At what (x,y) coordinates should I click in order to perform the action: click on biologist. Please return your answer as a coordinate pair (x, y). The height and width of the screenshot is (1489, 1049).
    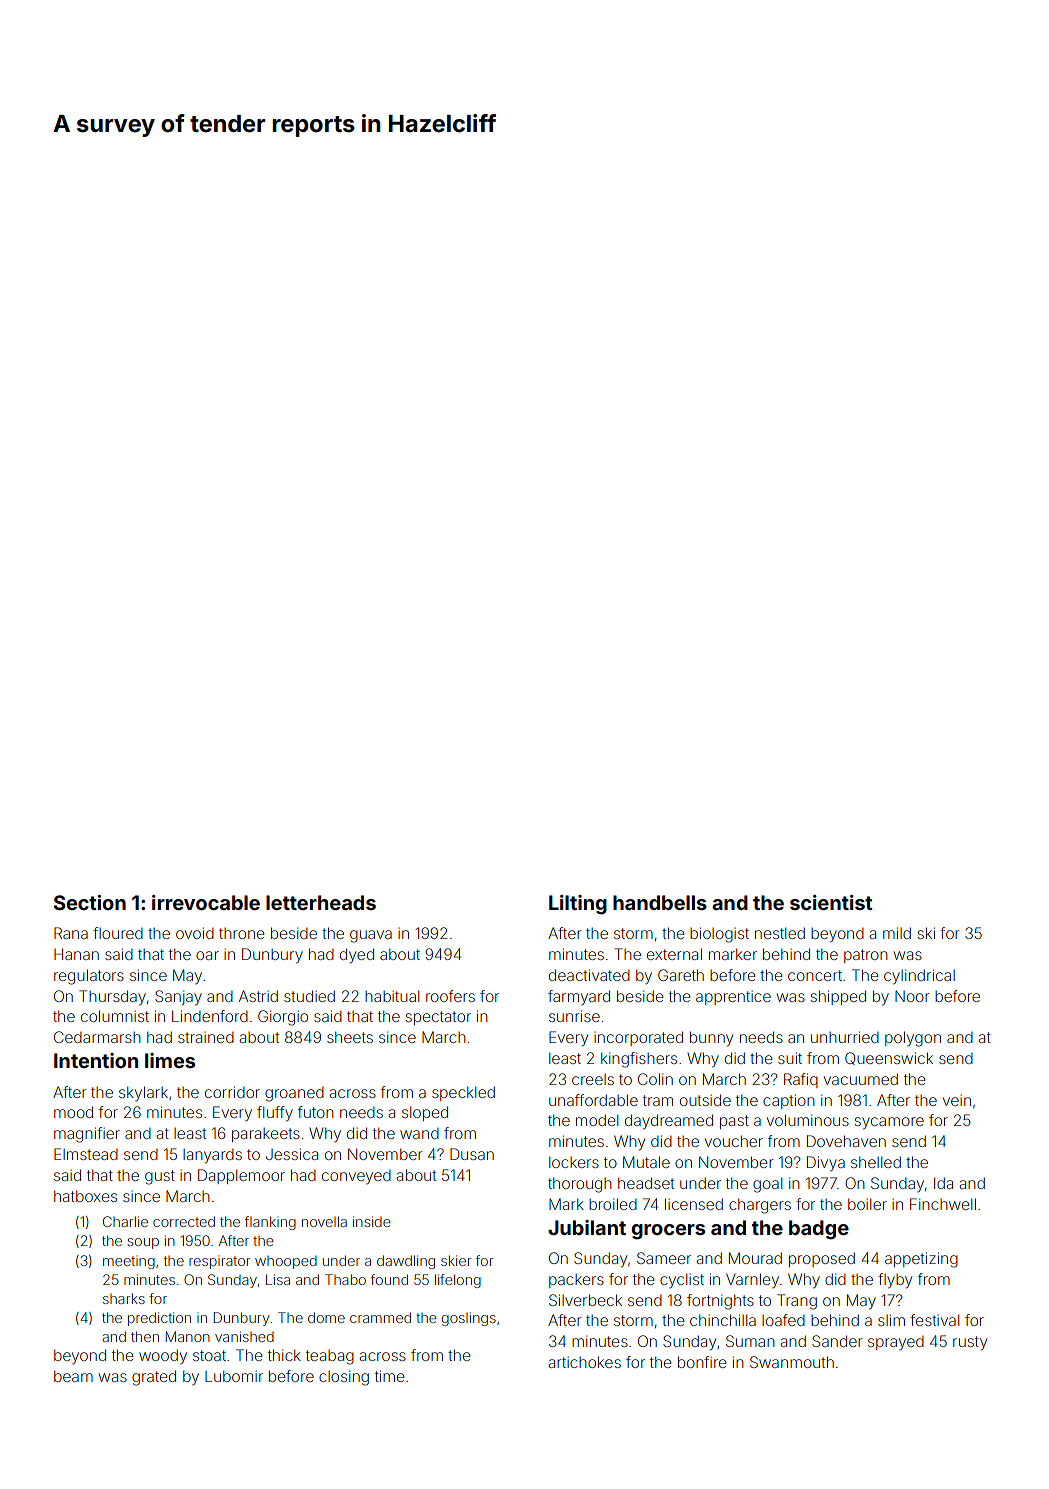
    Looking at the image, I should click on (719, 935).
